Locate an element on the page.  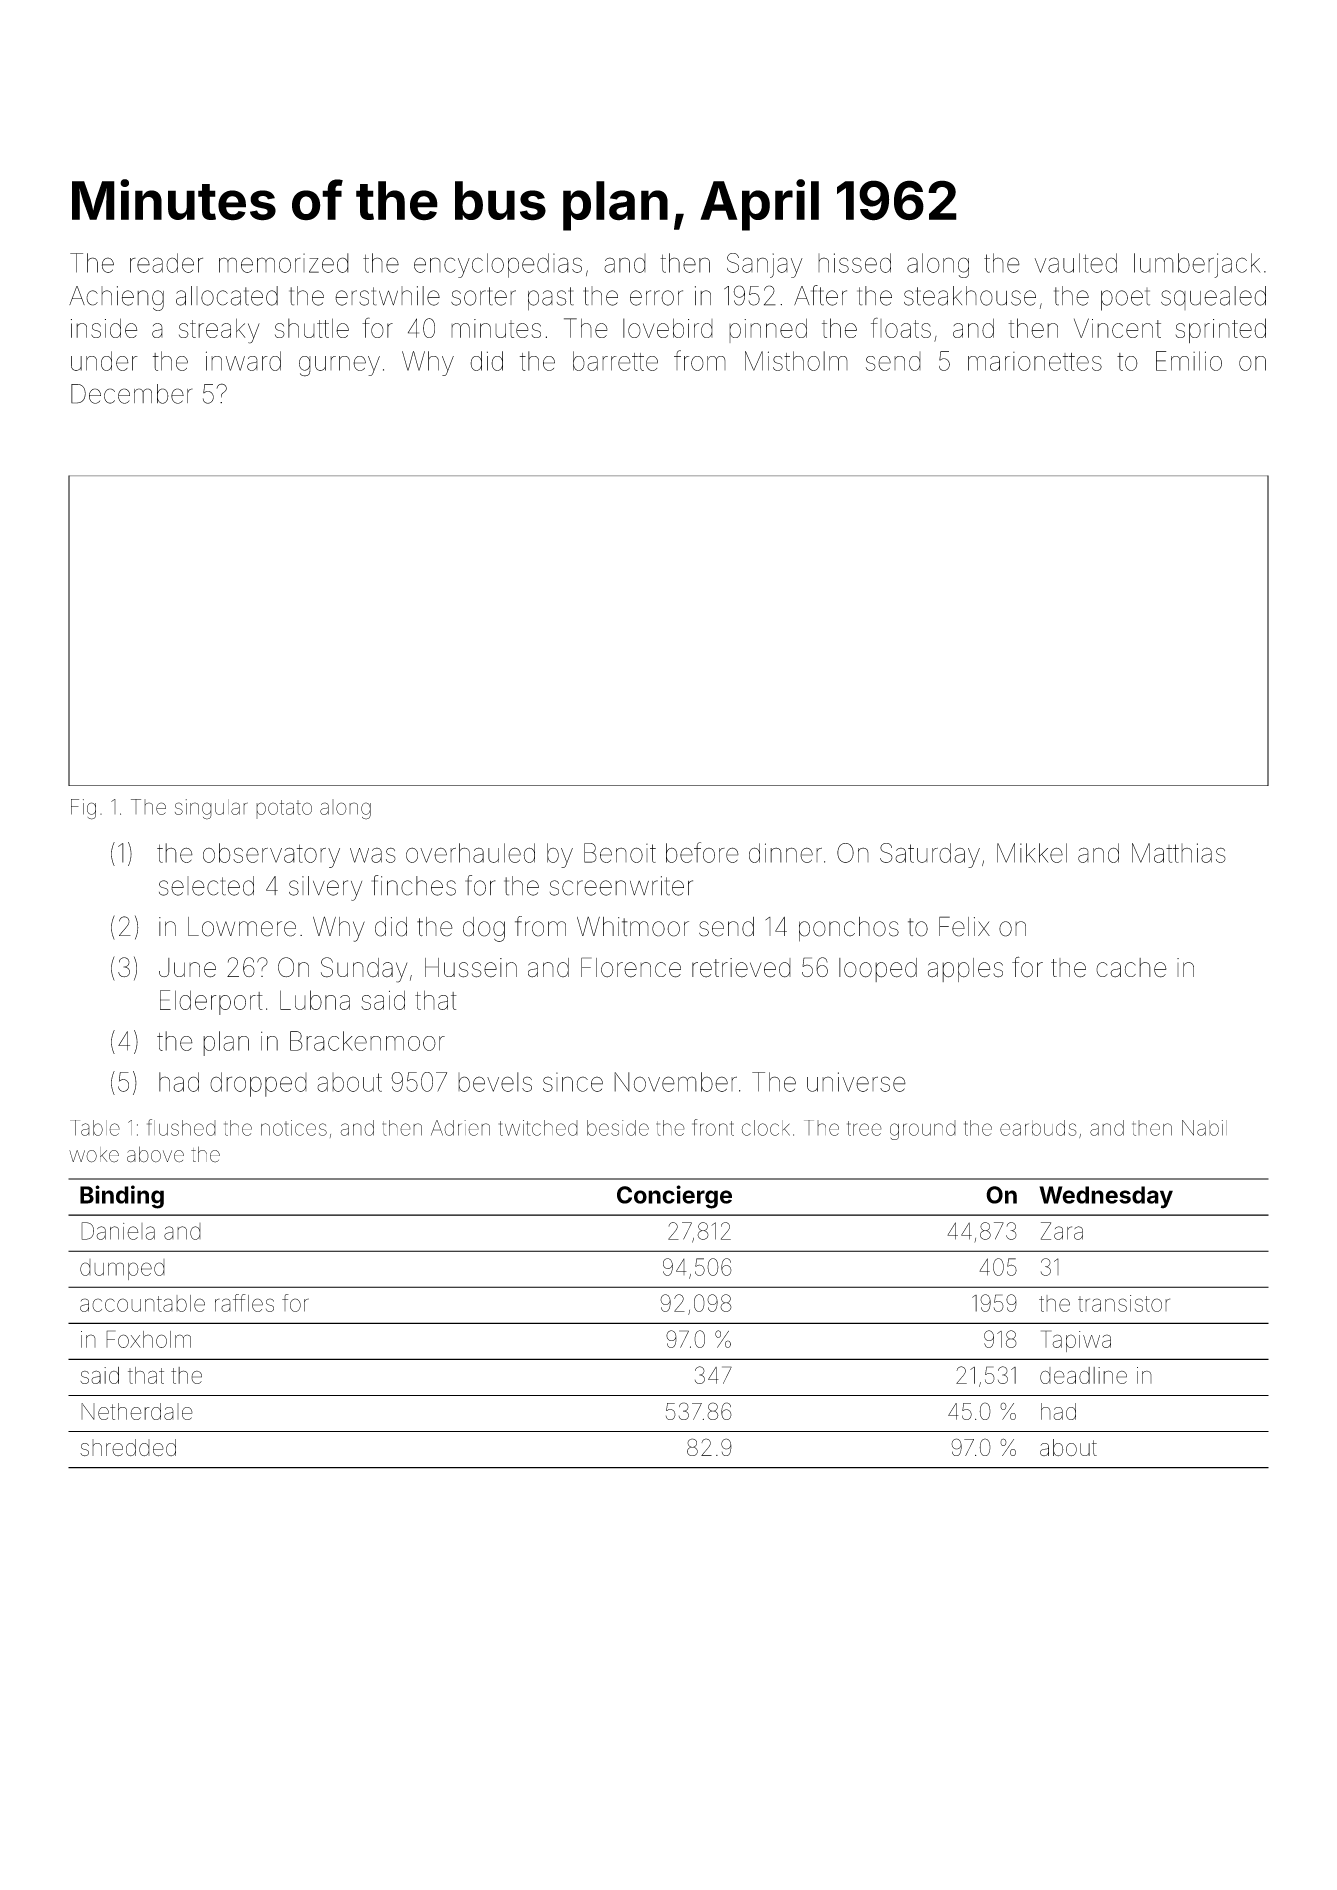
memorized is located at coordinates (284, 263).
